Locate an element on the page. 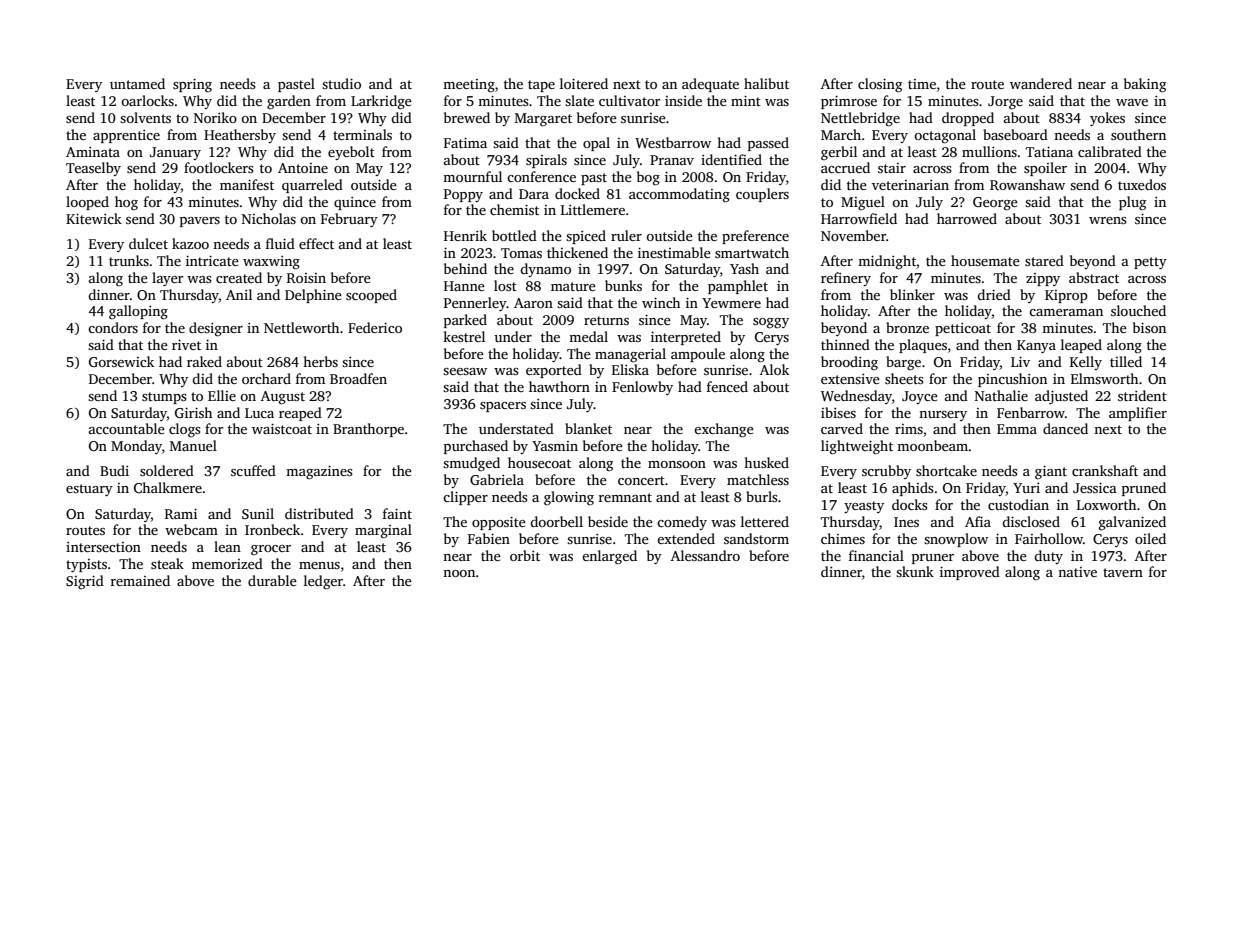 This page has width=1233, height=952. nursery is located at coordinates (943, 416).
